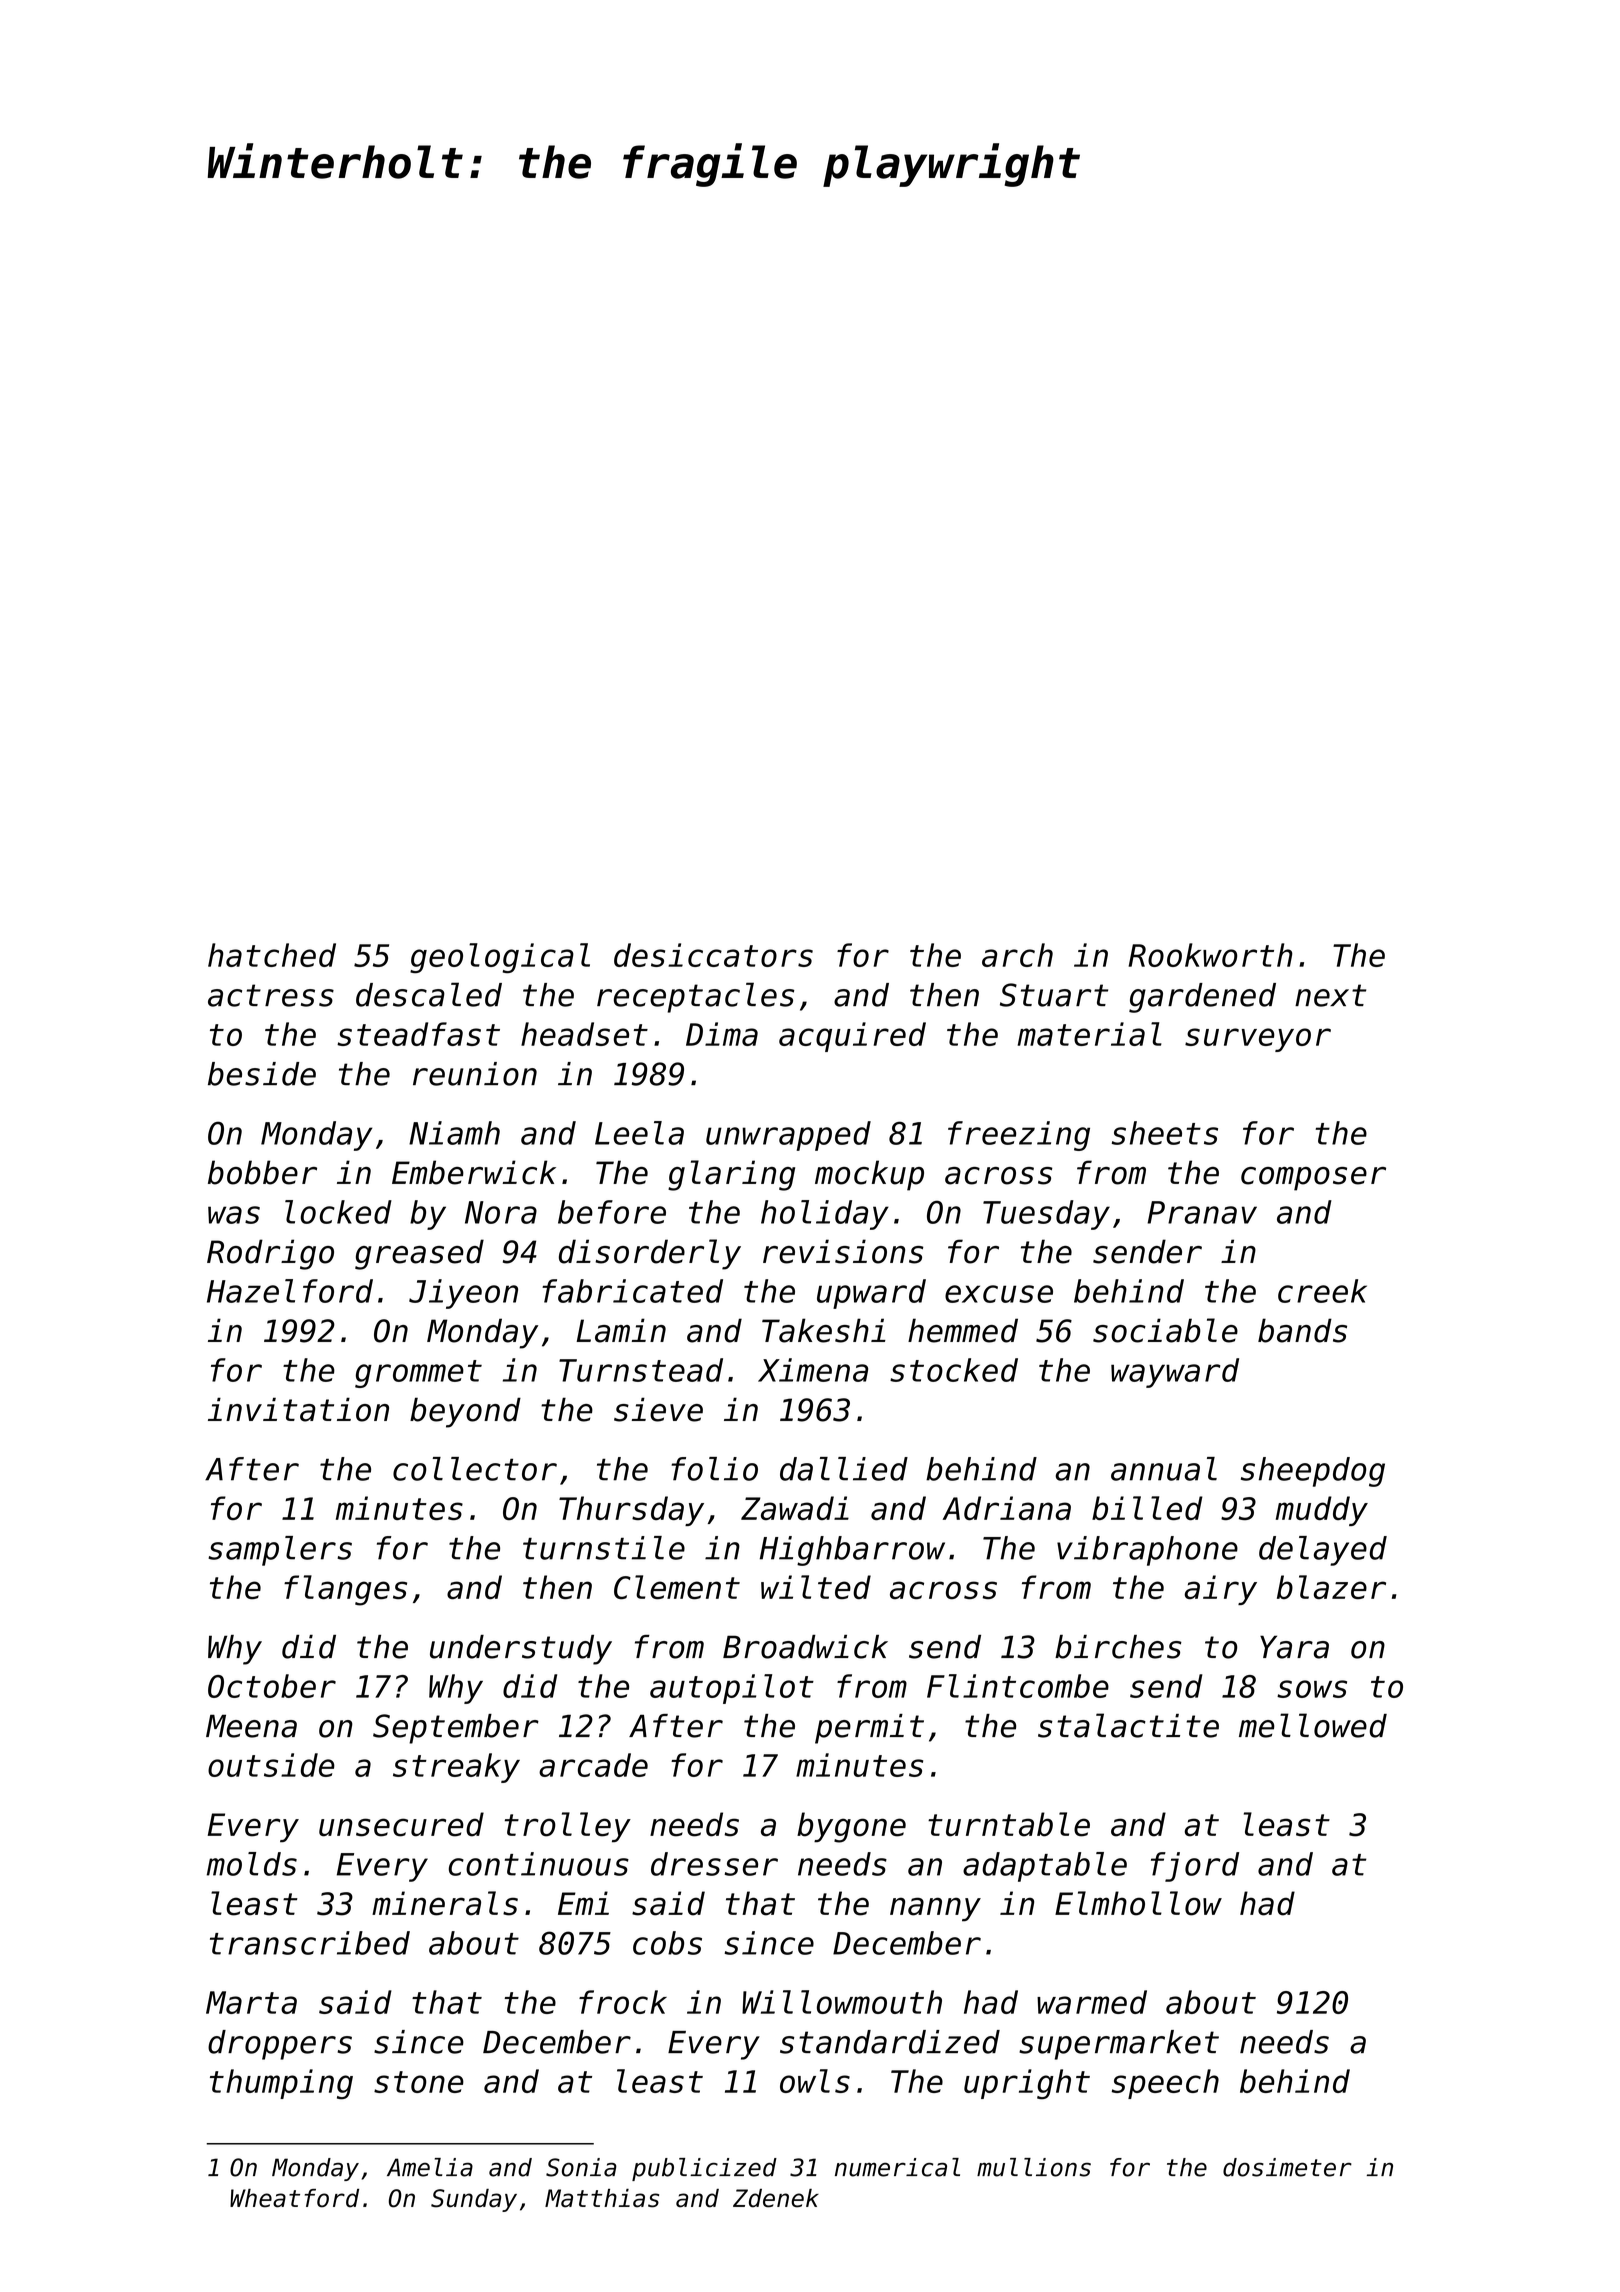 This page has height=2292, width=1620. I want to click on bobber, so click(262, 1172).
